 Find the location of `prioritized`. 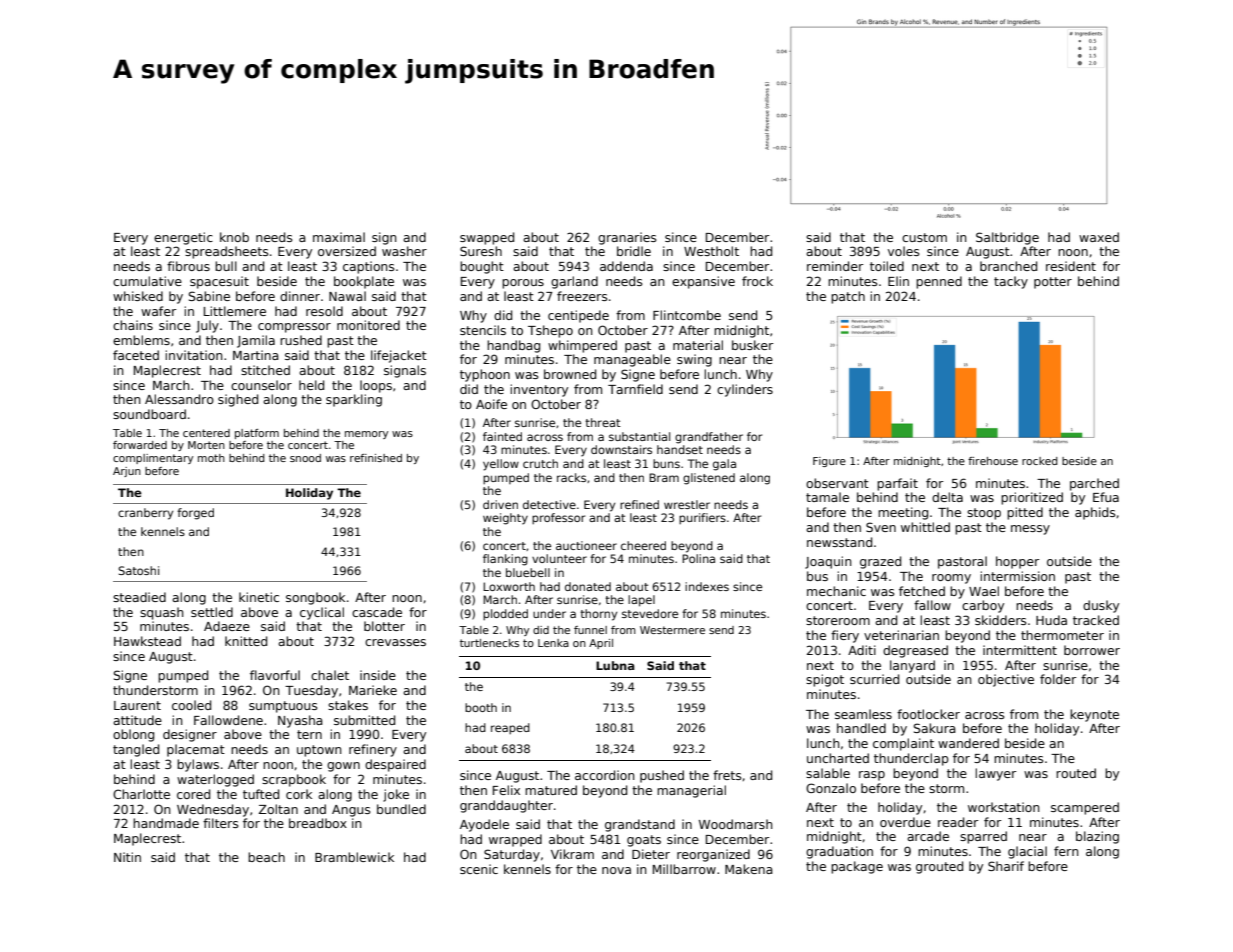

prioritized is located at coordinates (1032, 498).
